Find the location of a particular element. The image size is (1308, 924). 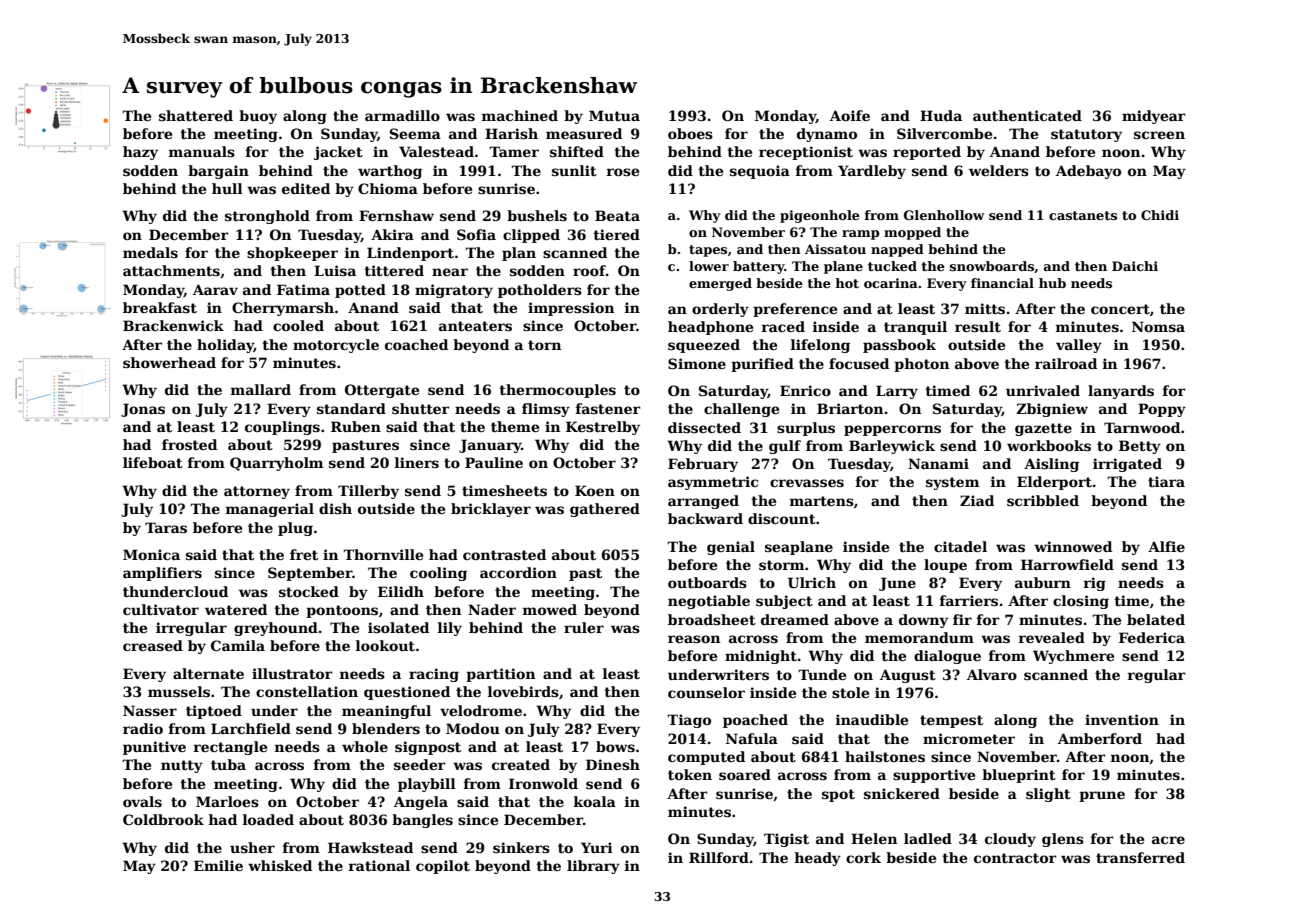

shattered is located at coordinates (196, 115).
